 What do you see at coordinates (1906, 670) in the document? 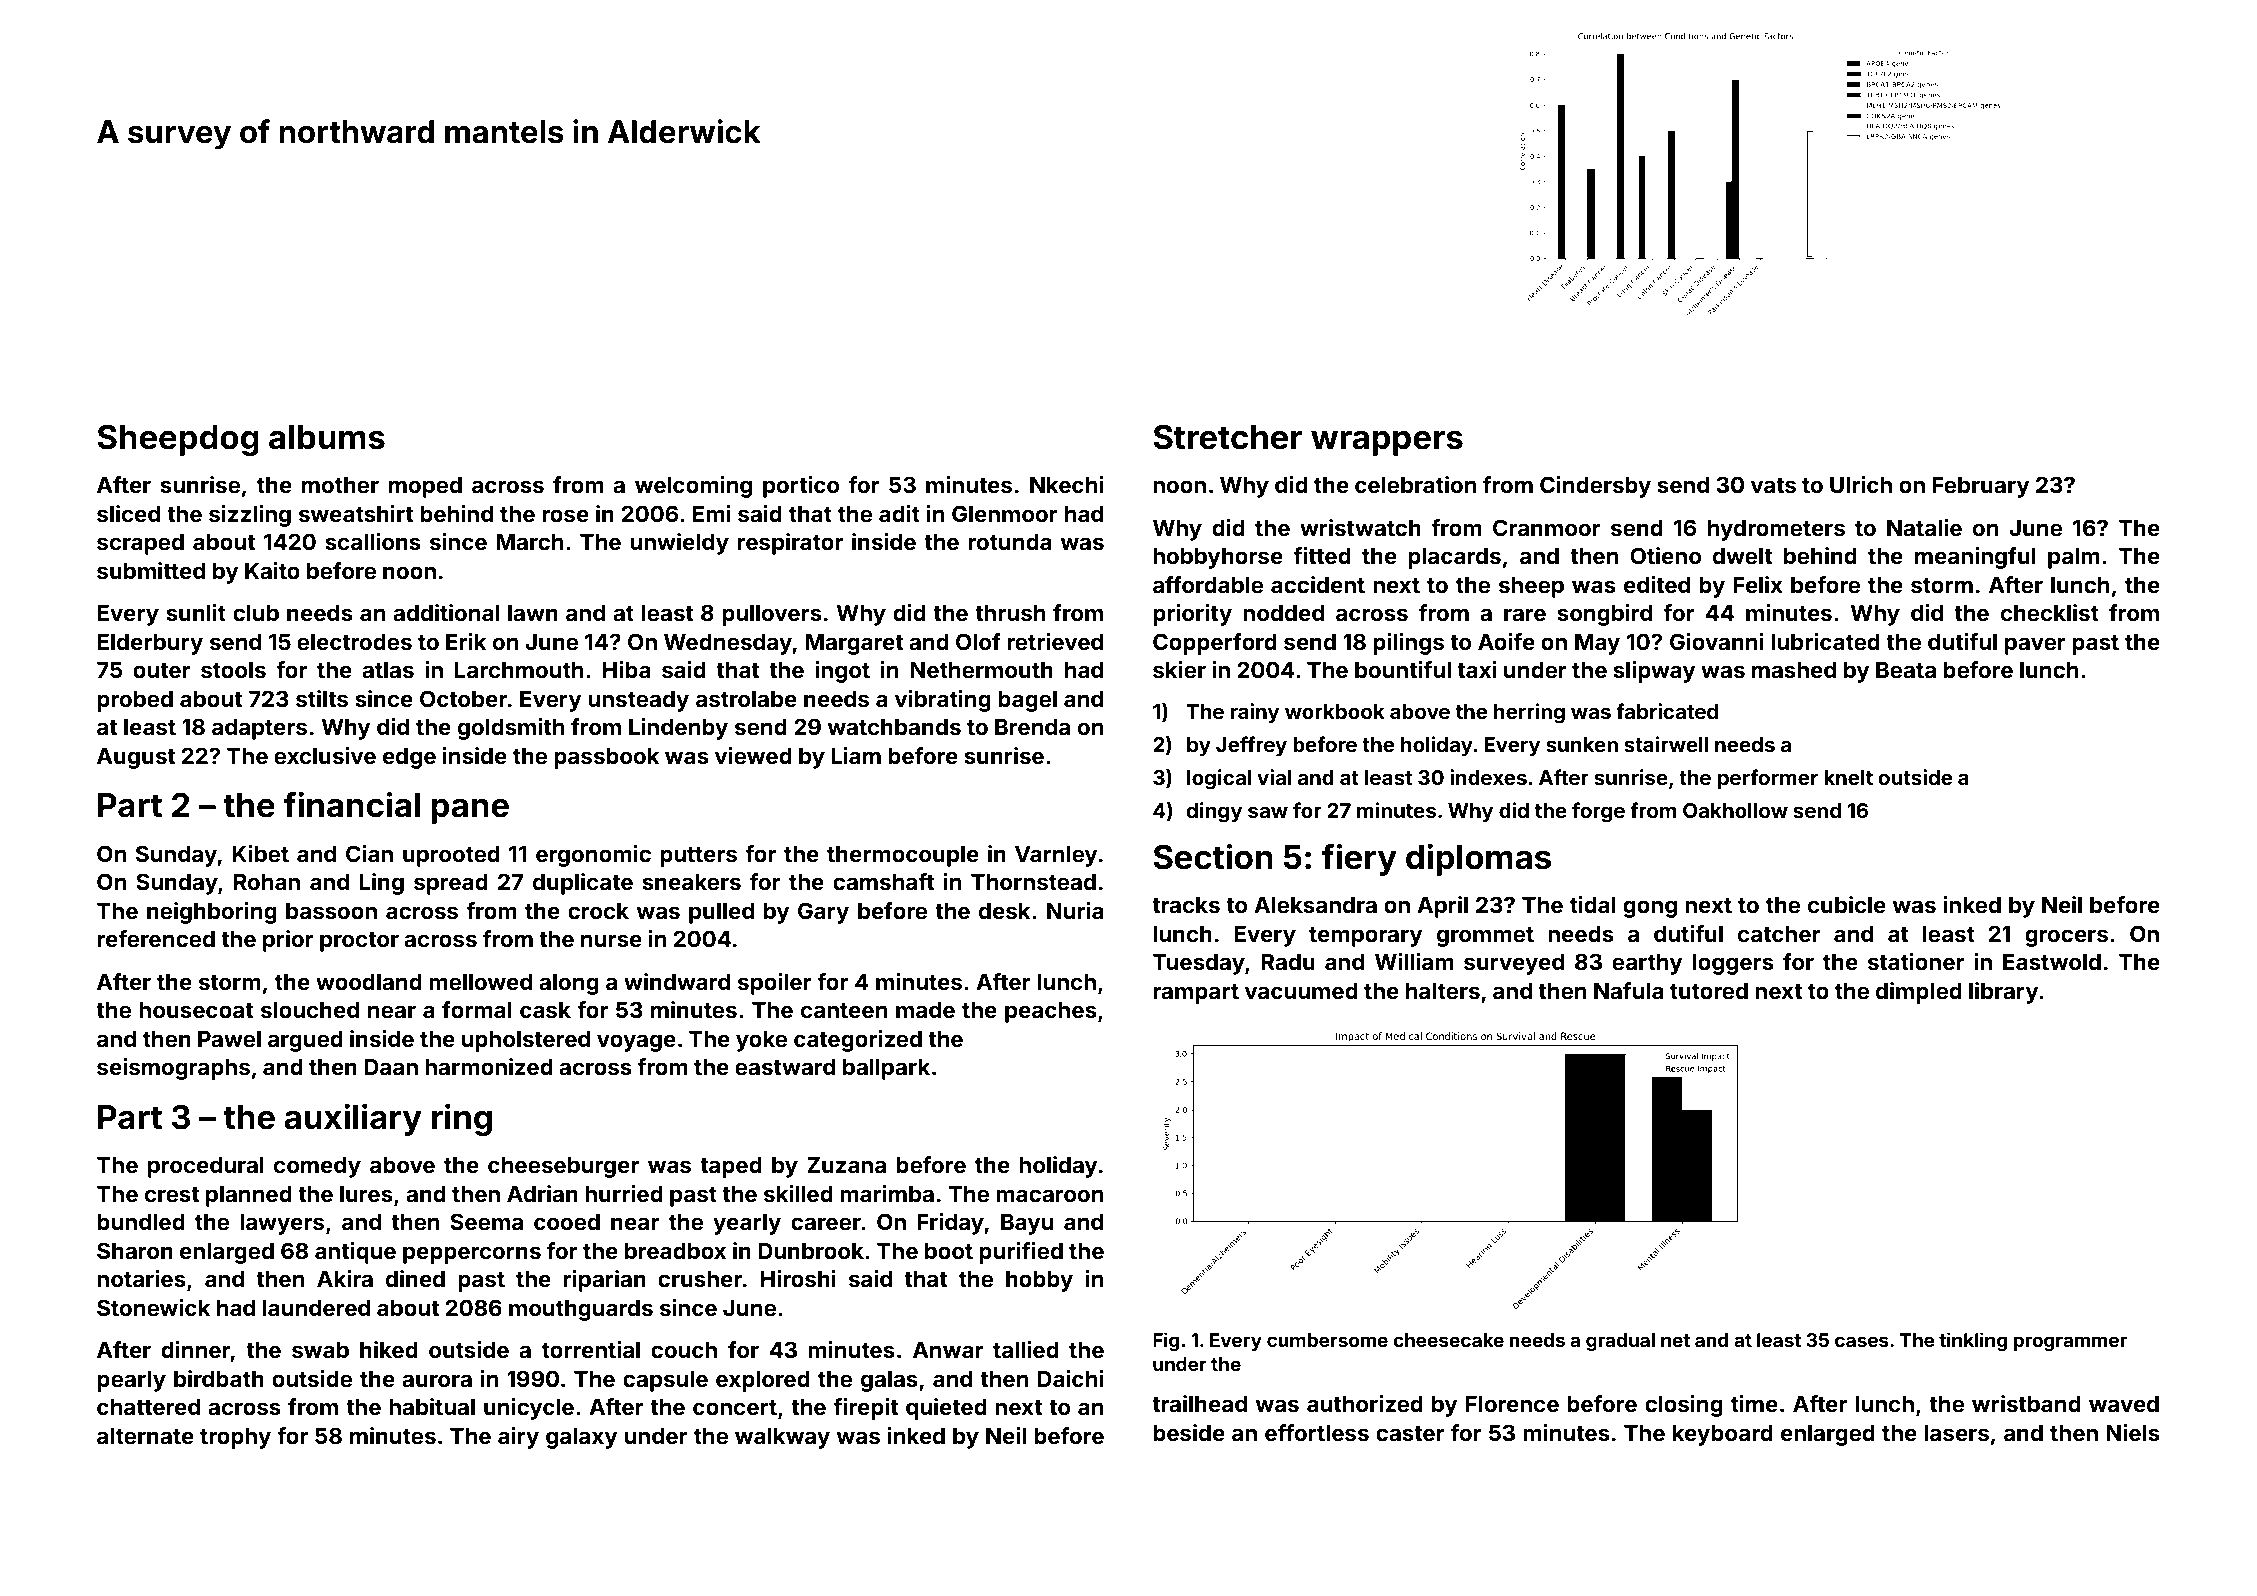
I see `Beata` at bounding box center [1906, 670].
